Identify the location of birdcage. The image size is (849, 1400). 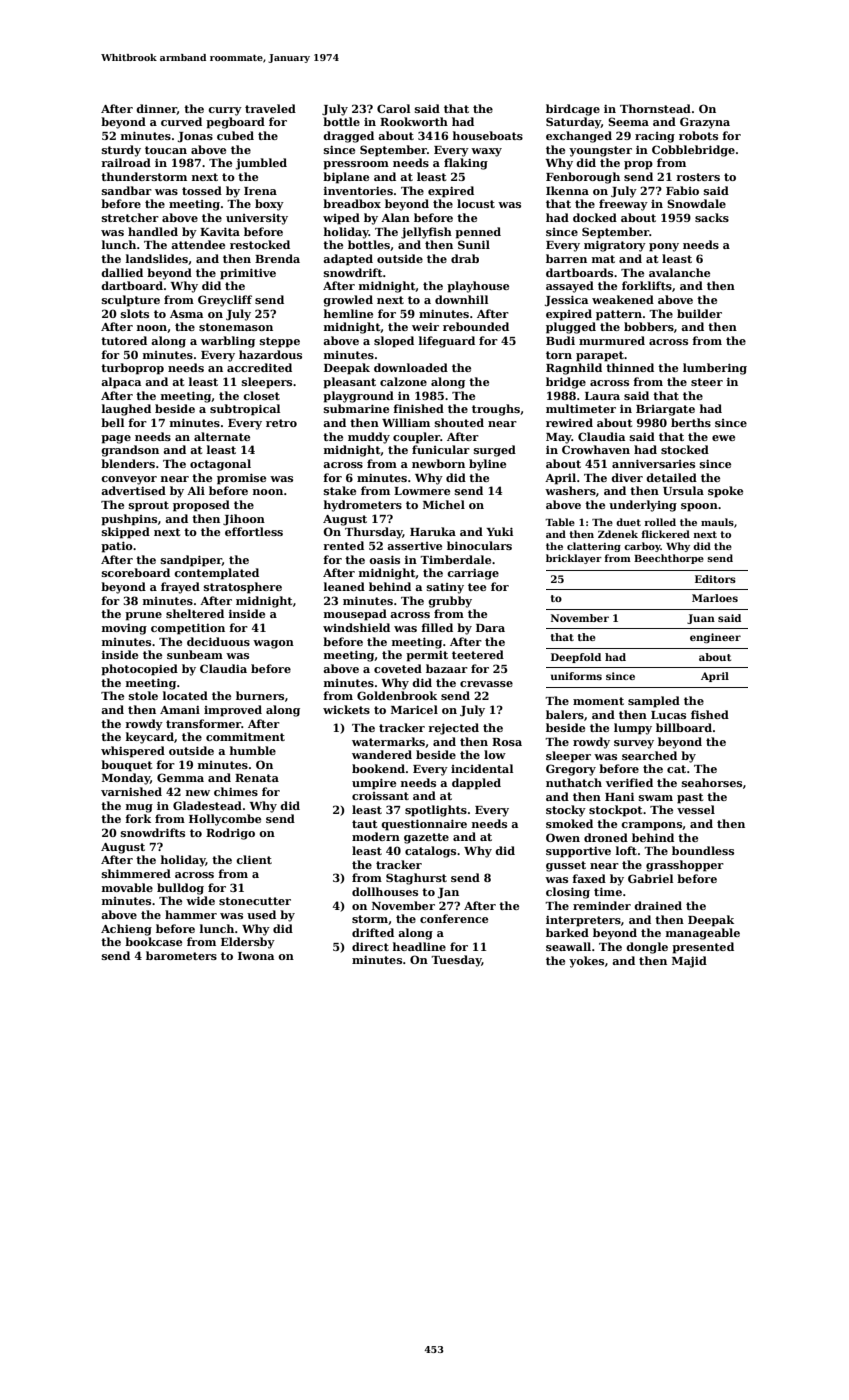
(573, 110).
